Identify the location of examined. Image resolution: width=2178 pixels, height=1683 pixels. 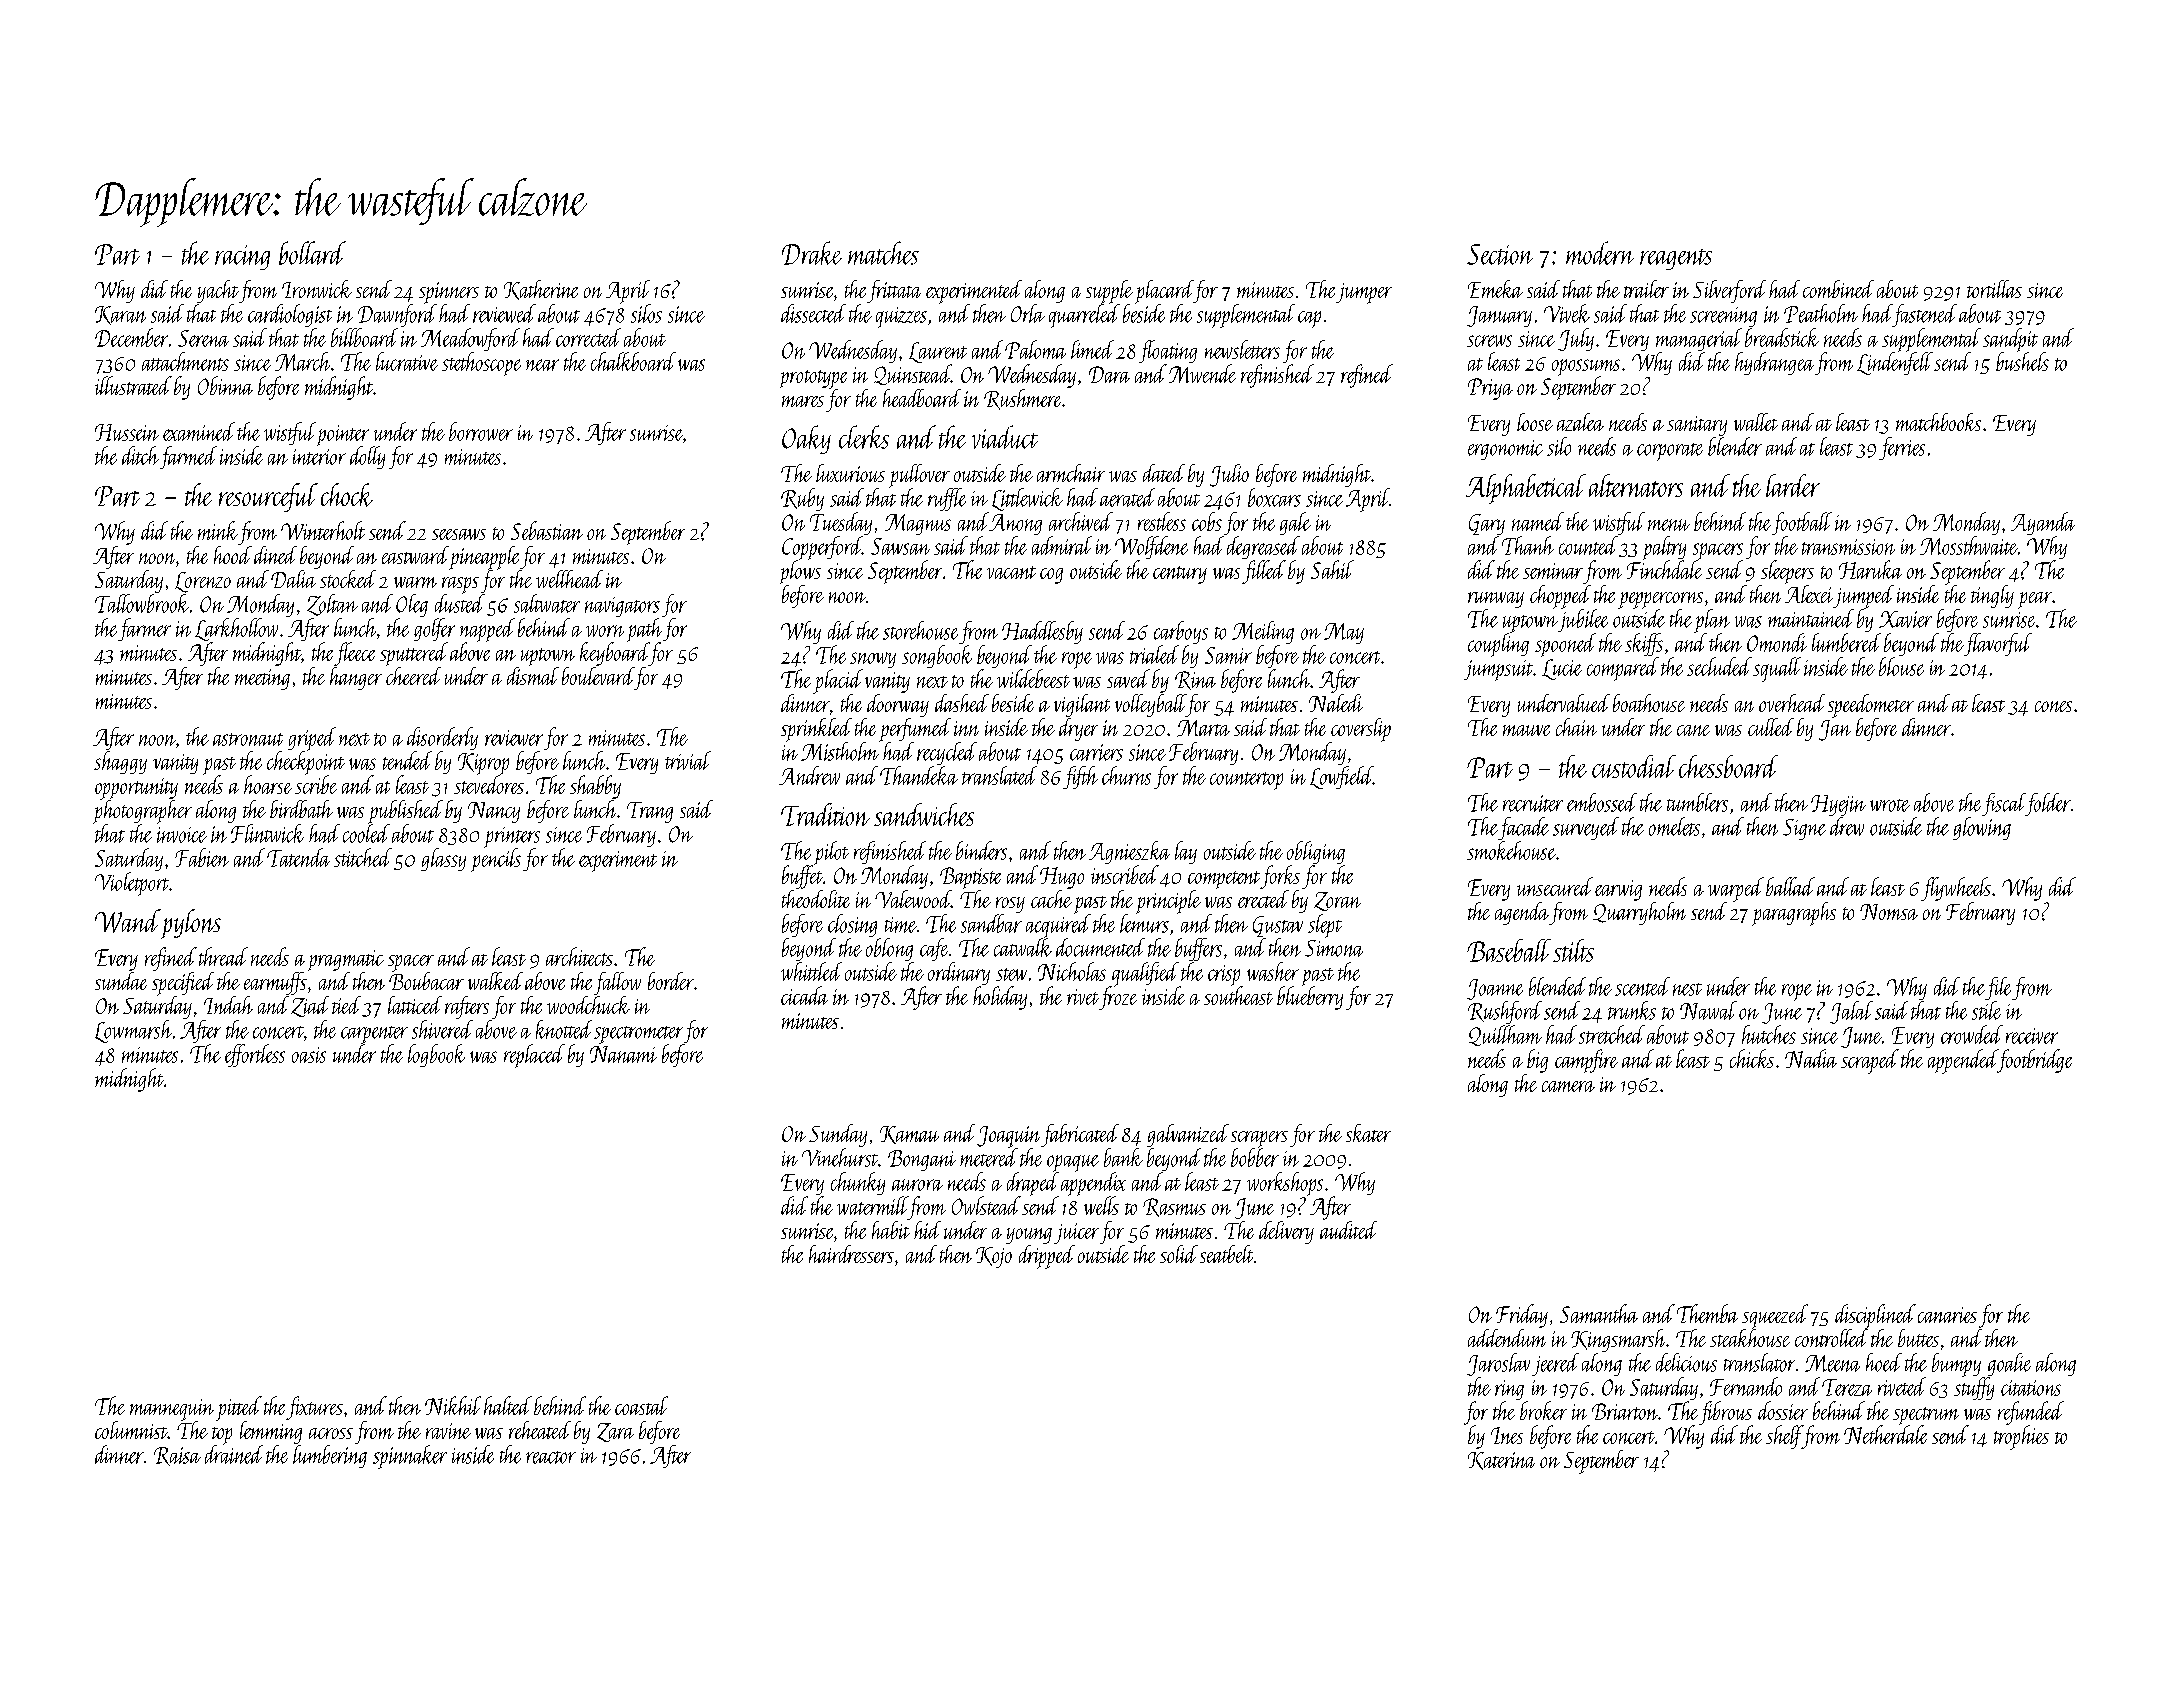
(199, 431).
